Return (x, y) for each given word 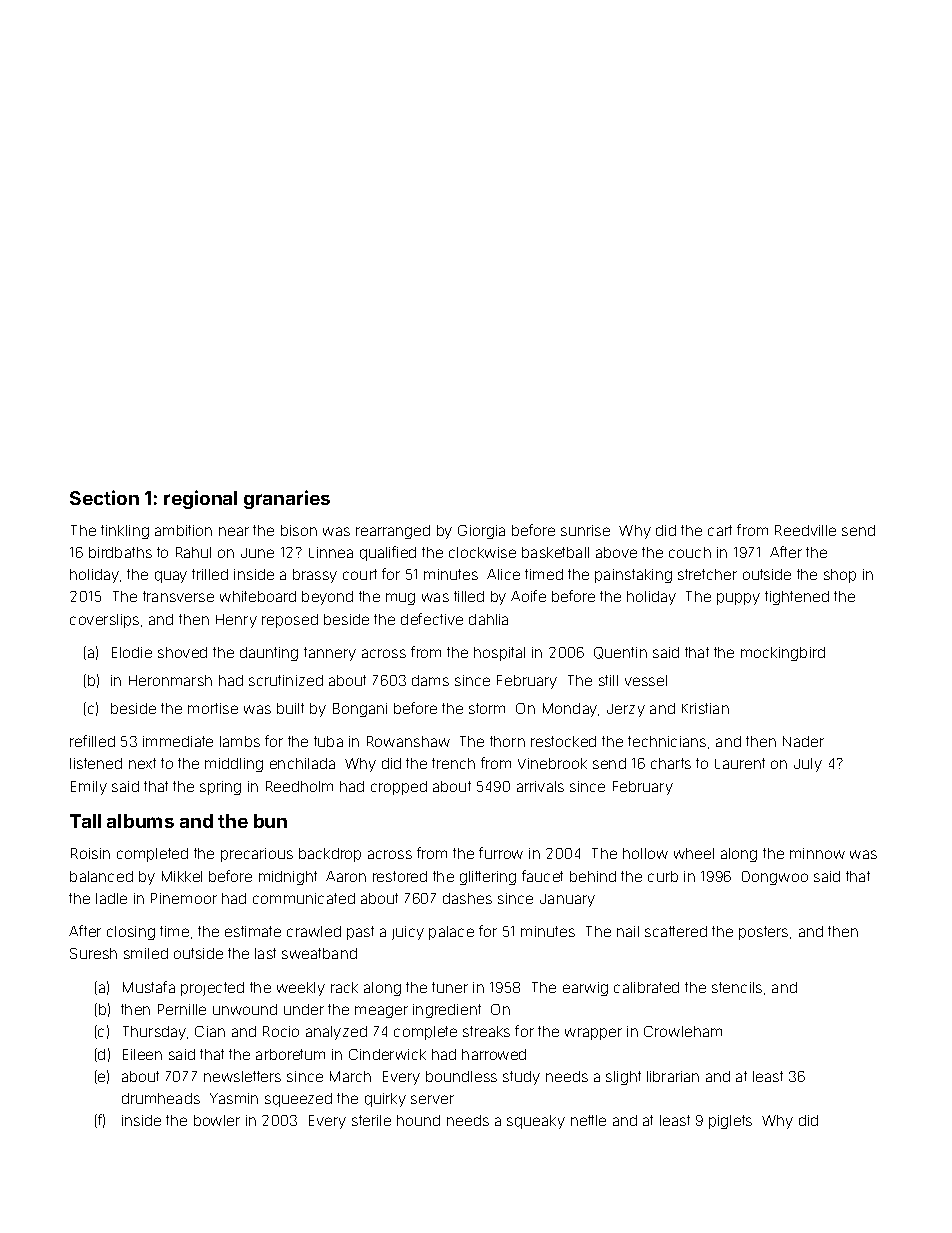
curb (663, 876)
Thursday (154, 1033)
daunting (269, 654)
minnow (817, 853)
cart (720, 530)
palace (451, 933)
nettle (588, 1120)
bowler (217, 1120)
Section (104, 497)
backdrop (330, 855)
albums (140, 821)
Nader (803, 741)
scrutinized (286, 680)
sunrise (585, 530)
